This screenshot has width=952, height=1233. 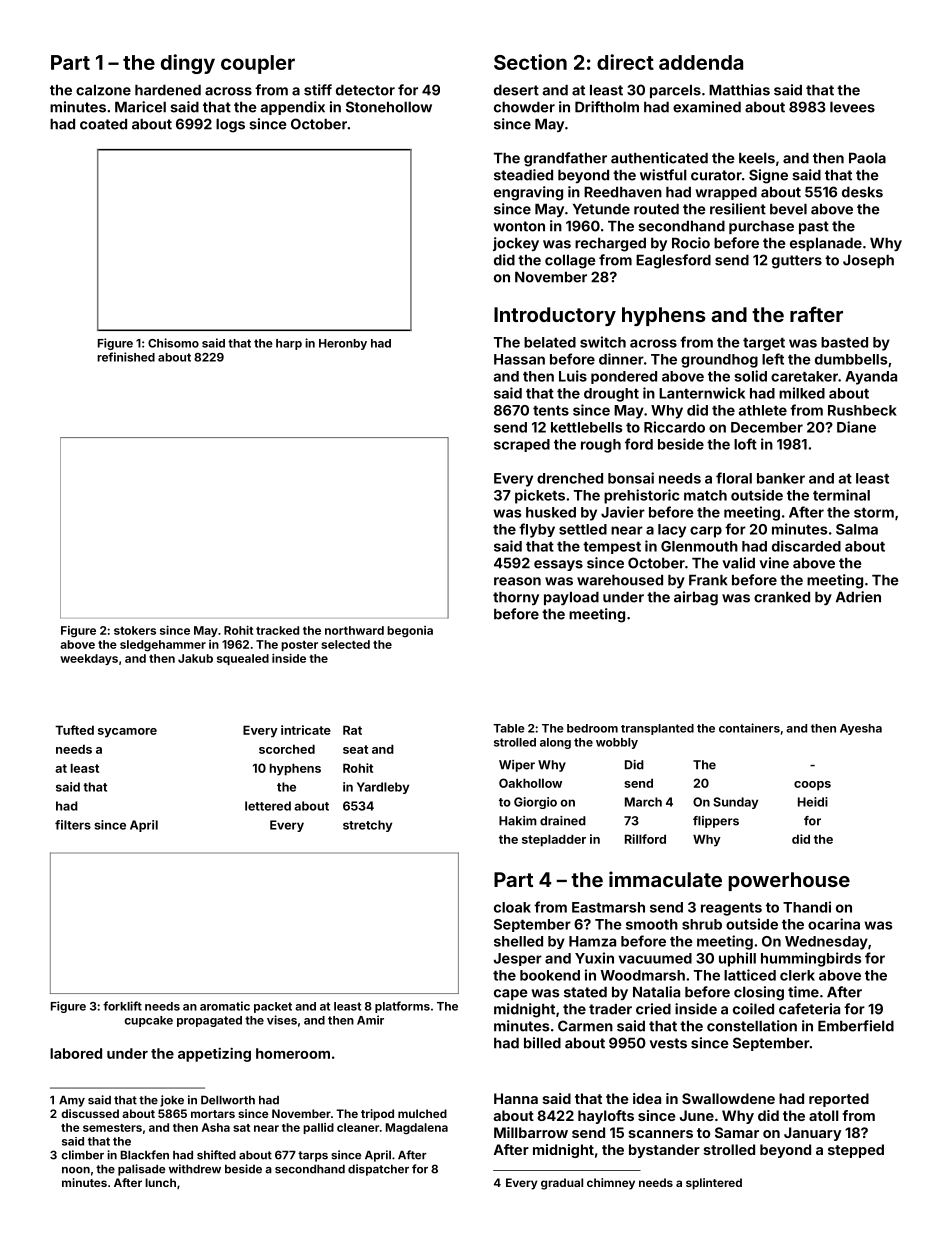 What do you see at coordinates (807, 907) in the screenshot?
I see `Thandi` at bounding box center [807, 907].
